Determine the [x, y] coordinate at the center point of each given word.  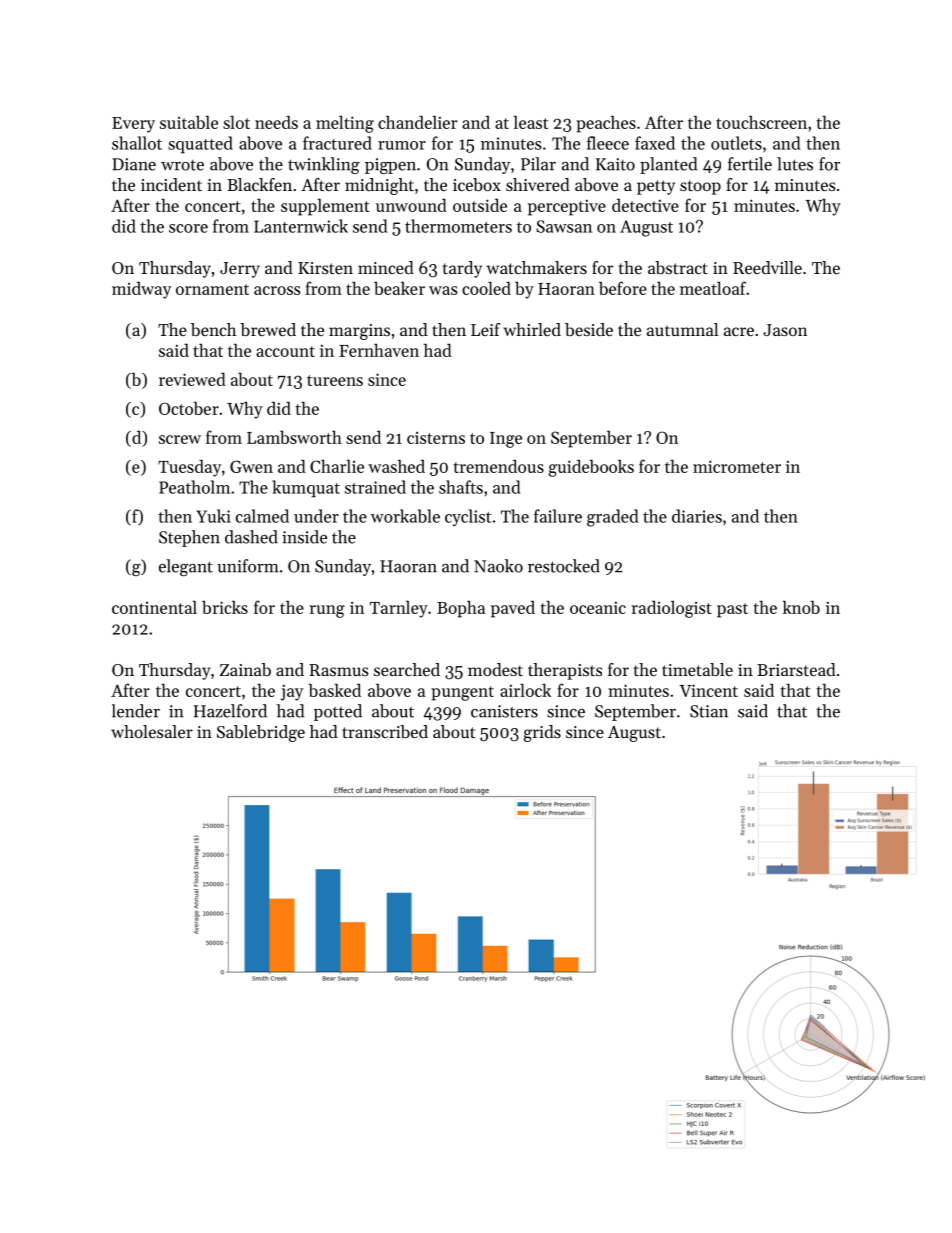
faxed [655, 143]
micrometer [737, 466]
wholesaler [152, 731]
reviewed [192, 379]
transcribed [385, 731]
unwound [411, 205]
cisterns [436, 438]
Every [133, 125]
